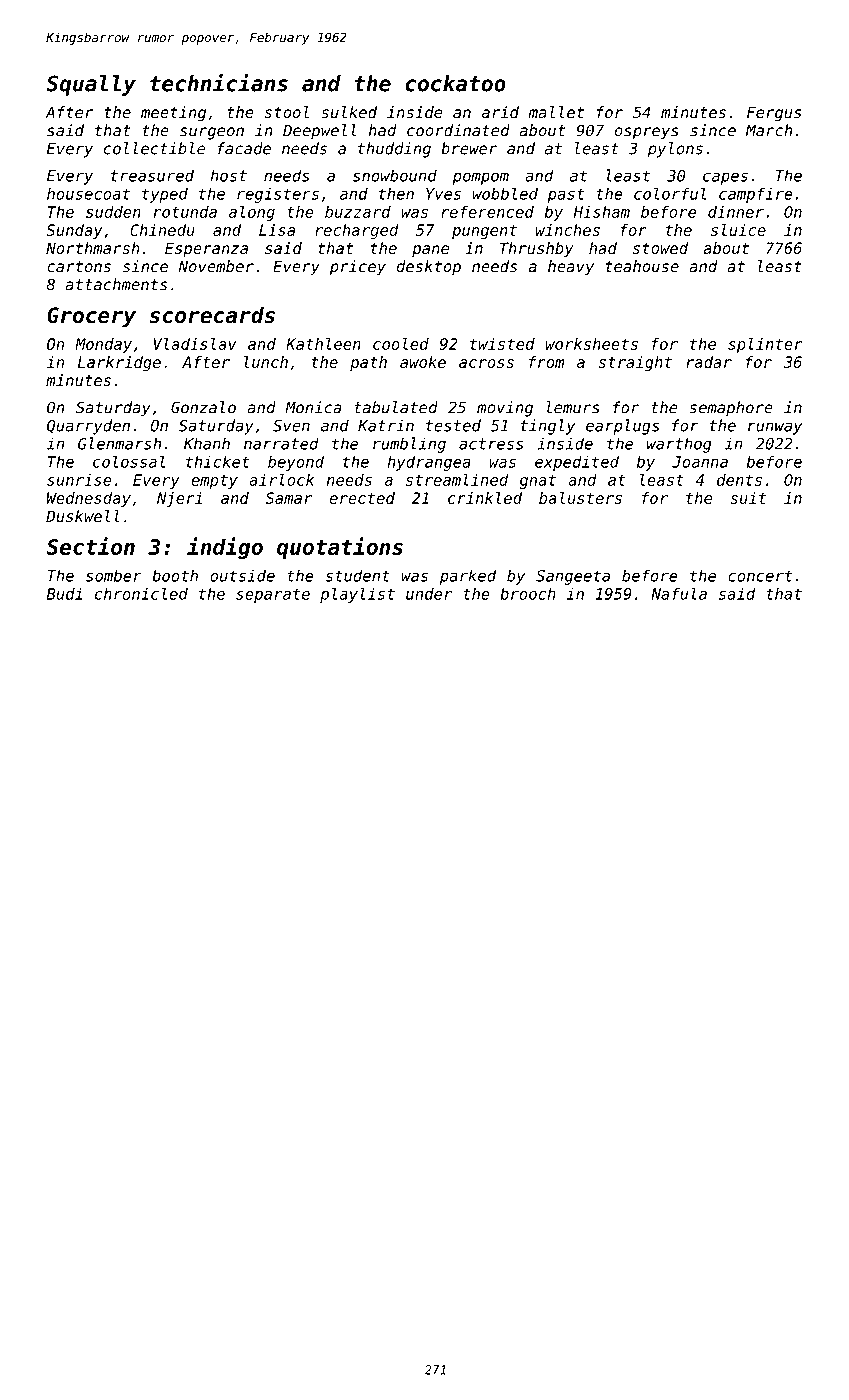 Image resolution: width=849 pixels, height=1400 pixels. I want to click on splinter, so click(765, 345).
